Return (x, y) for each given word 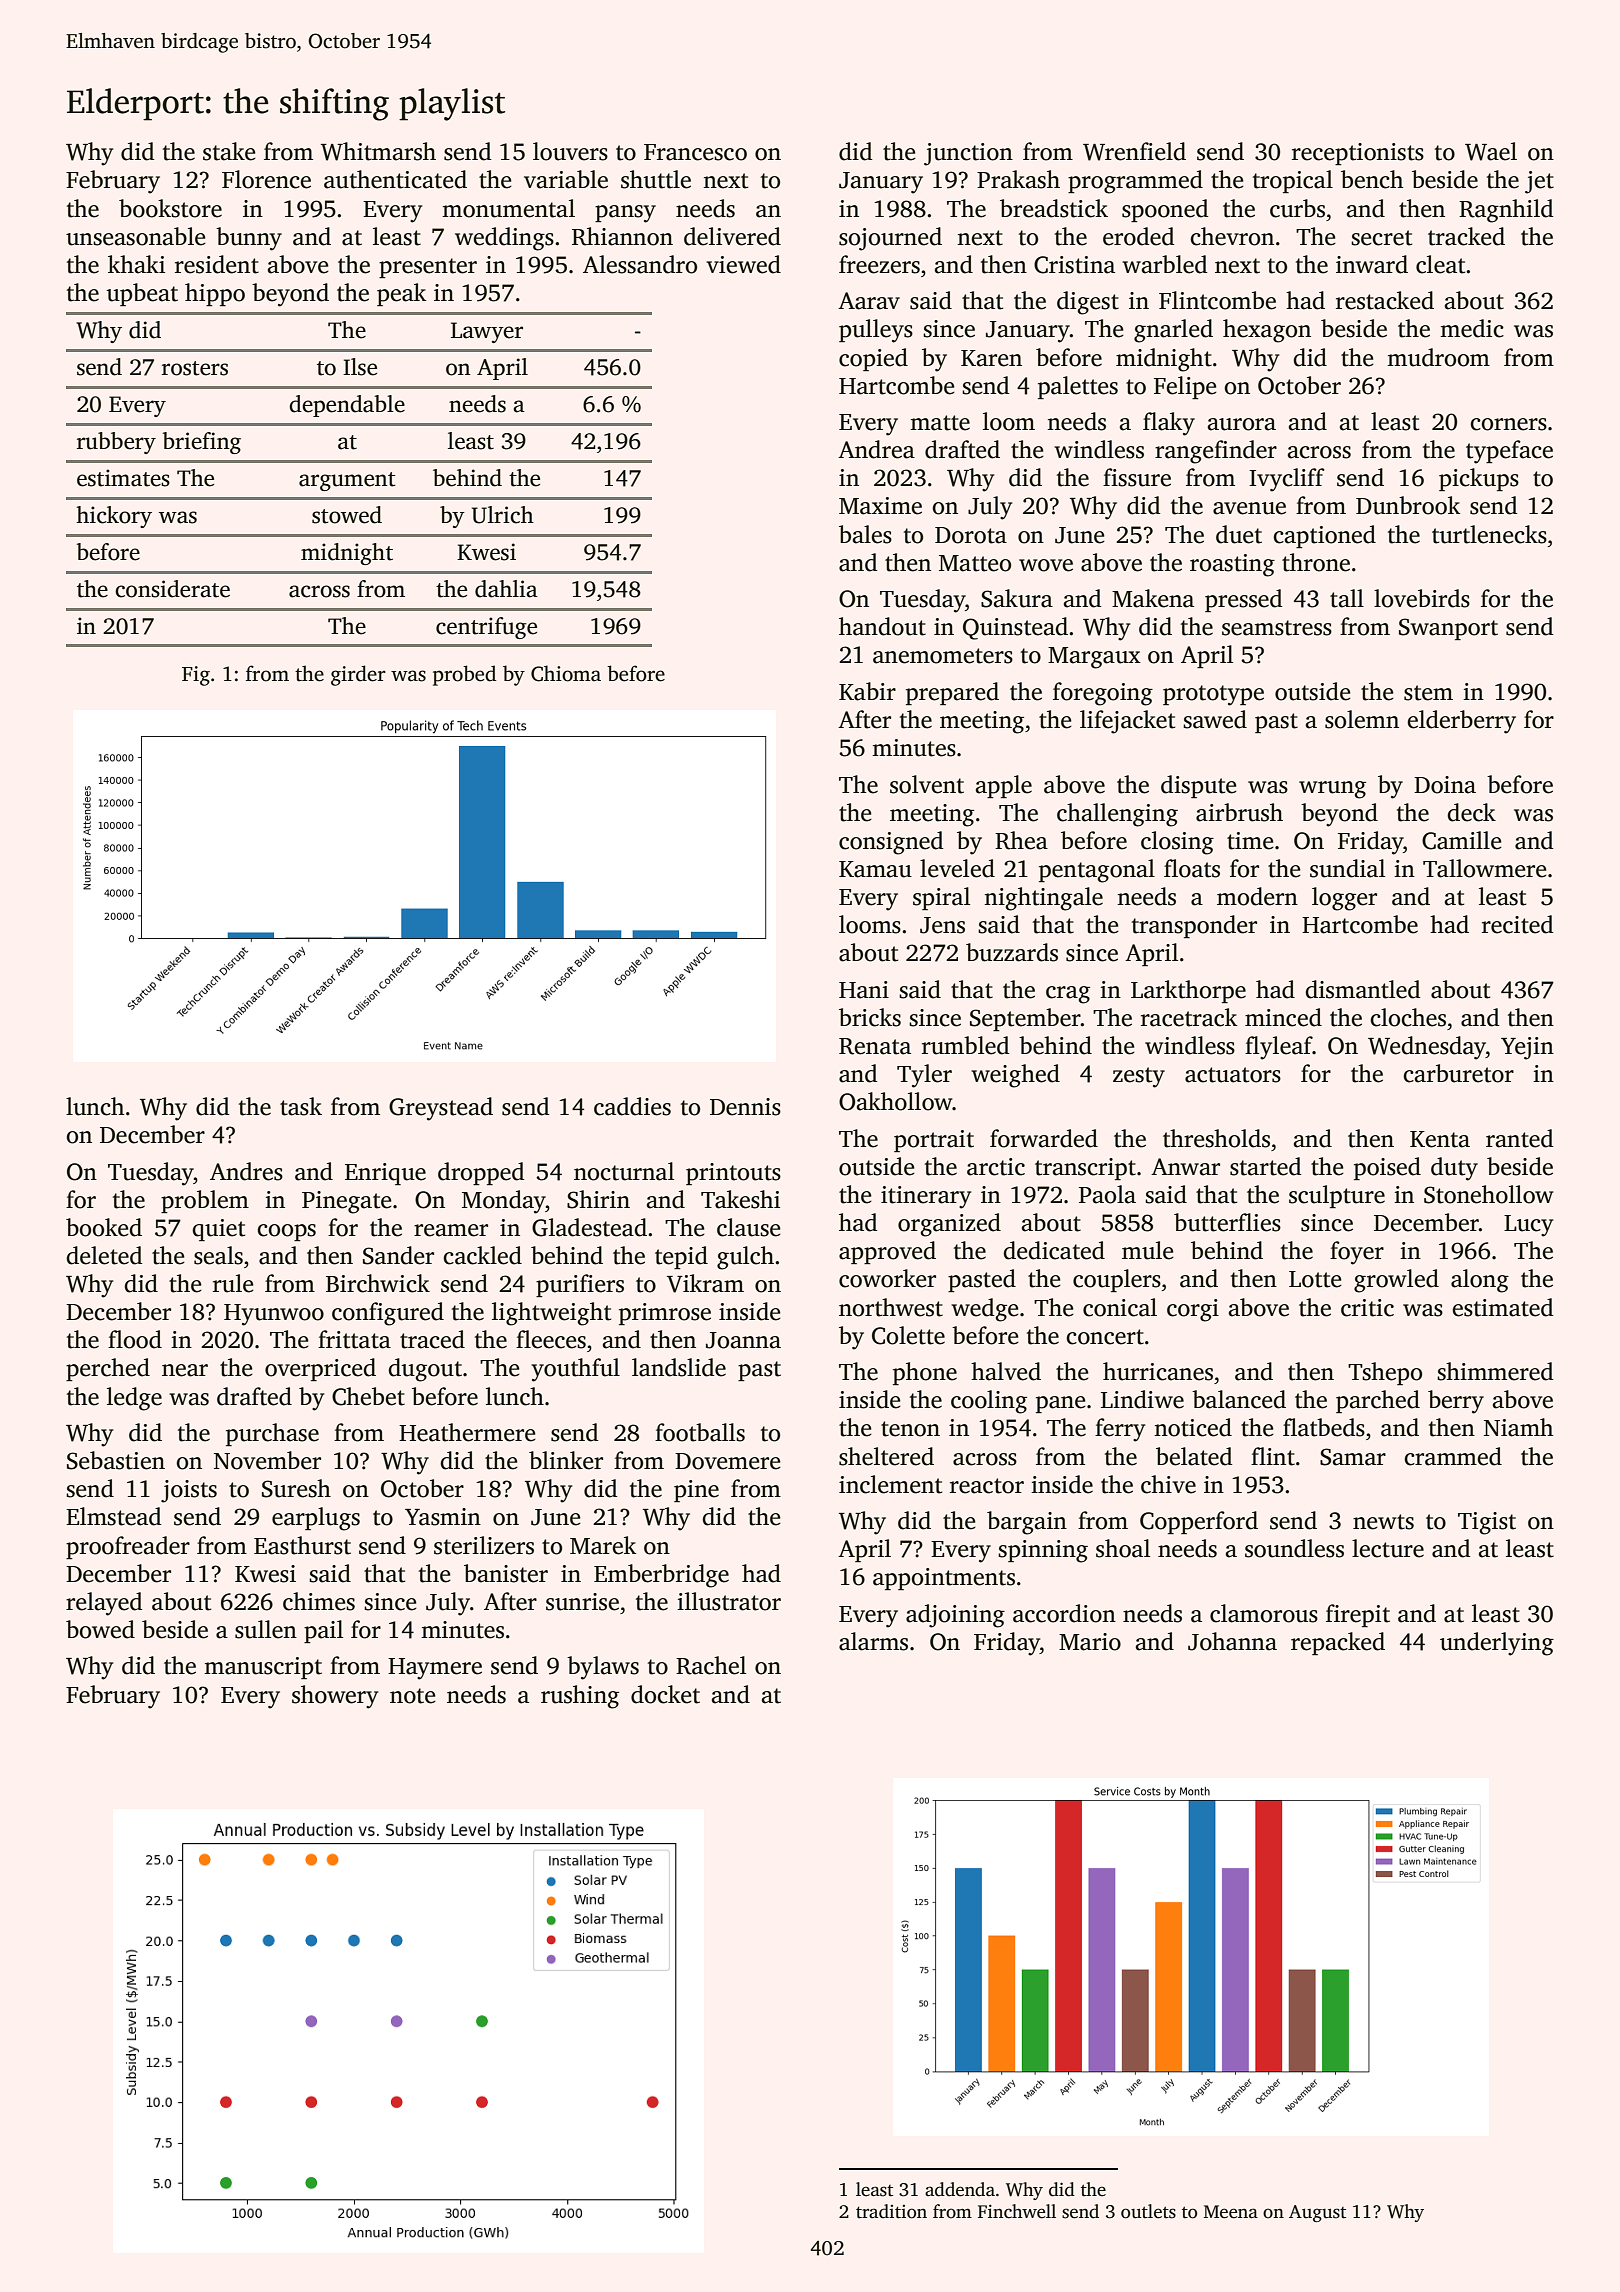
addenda (960, 2189)
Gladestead (589, 1227)
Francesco (695, 152)
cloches (1408, 1017)
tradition (891, 2211)
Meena (1231, 2212)
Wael (1491, 151)
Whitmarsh (378, 151)
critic (1367, 1308)
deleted (104, 1255)
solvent (927, 784)
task (301, 1106)
